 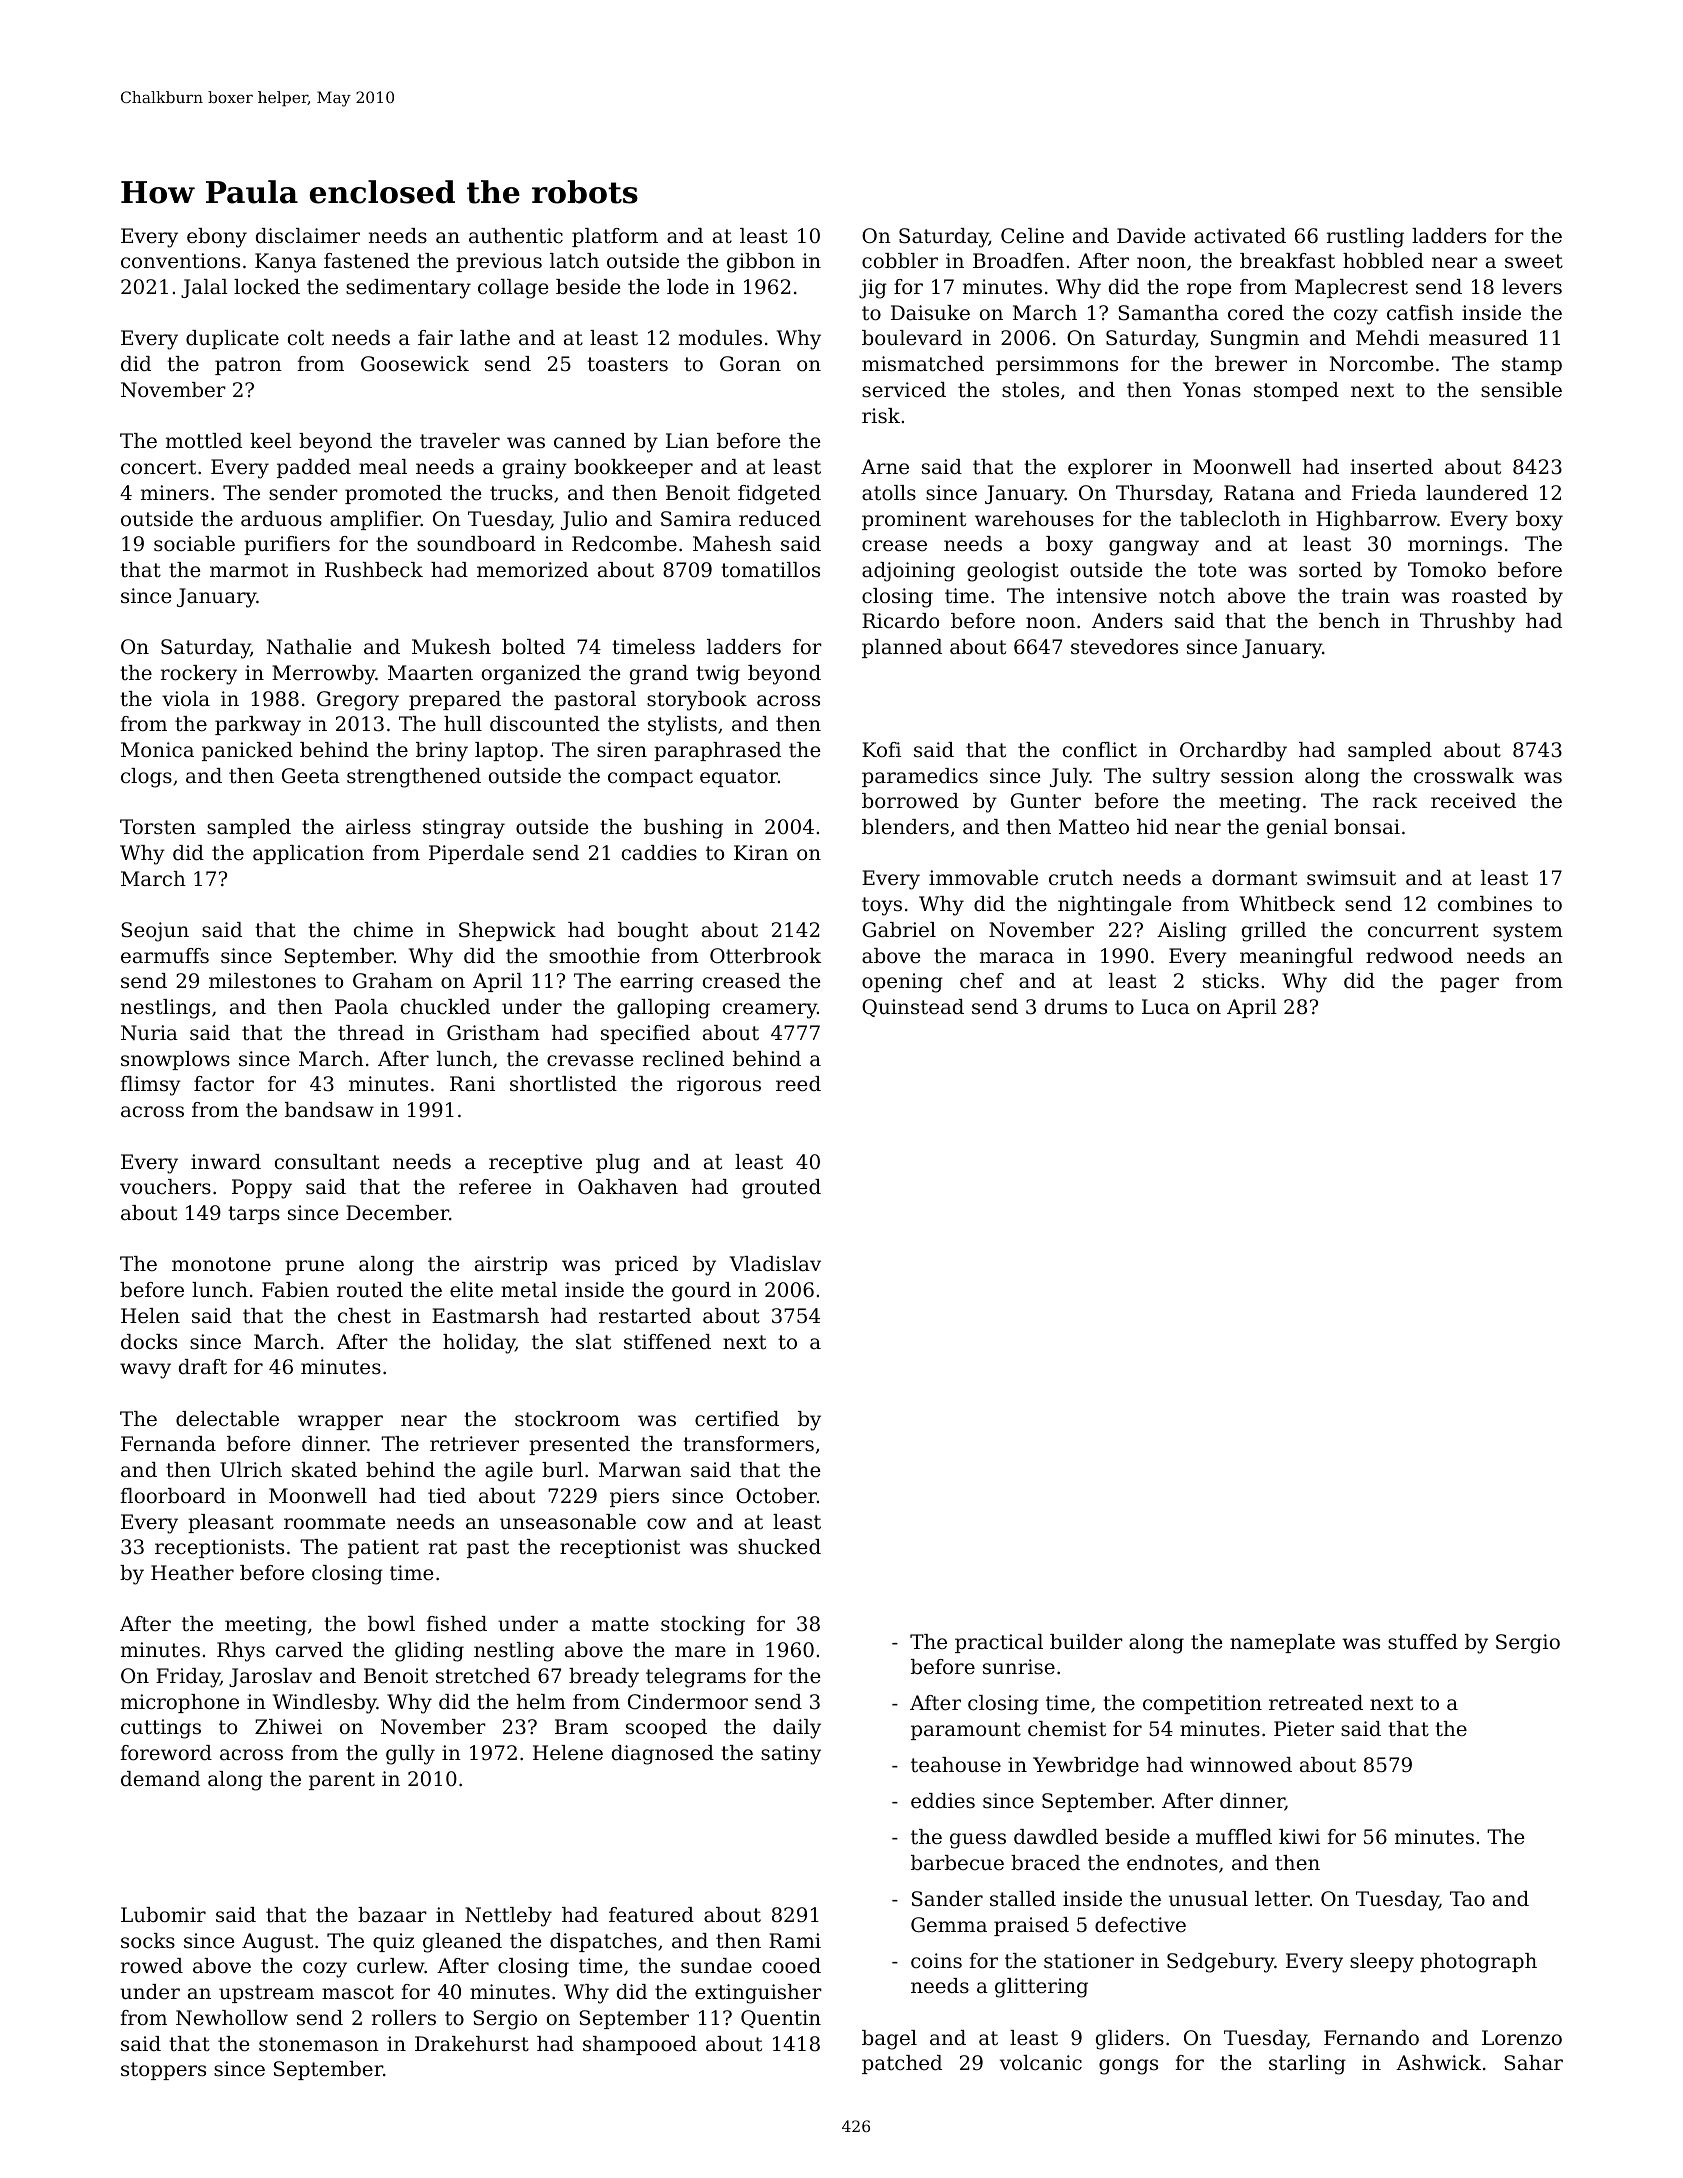 I want to click on mornings, so click(x=1455, y=546).
